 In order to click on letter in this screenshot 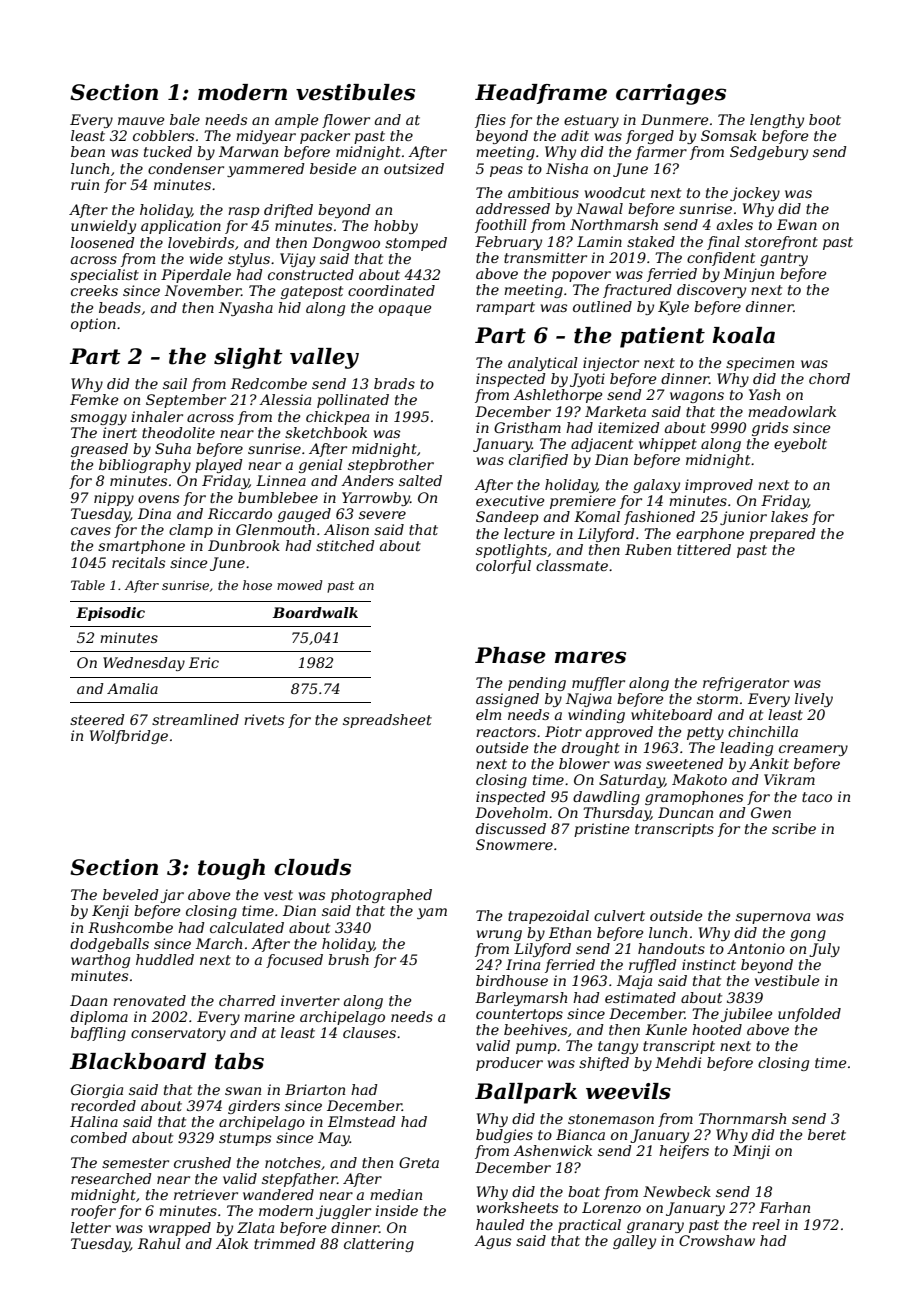, I will do `click(91, 1227)`.
